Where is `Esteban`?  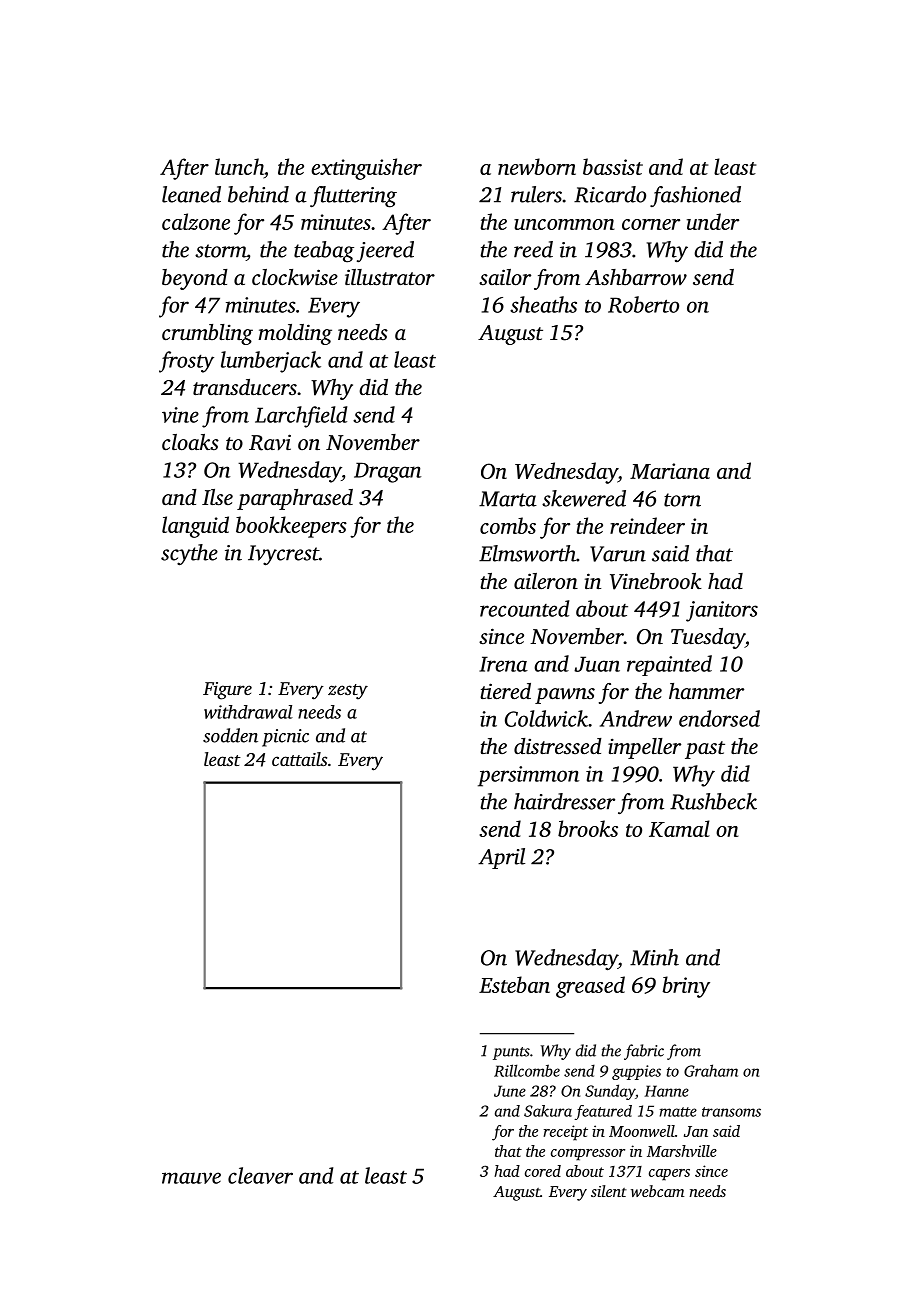 Esteban is located at coordinates (514, 984).
